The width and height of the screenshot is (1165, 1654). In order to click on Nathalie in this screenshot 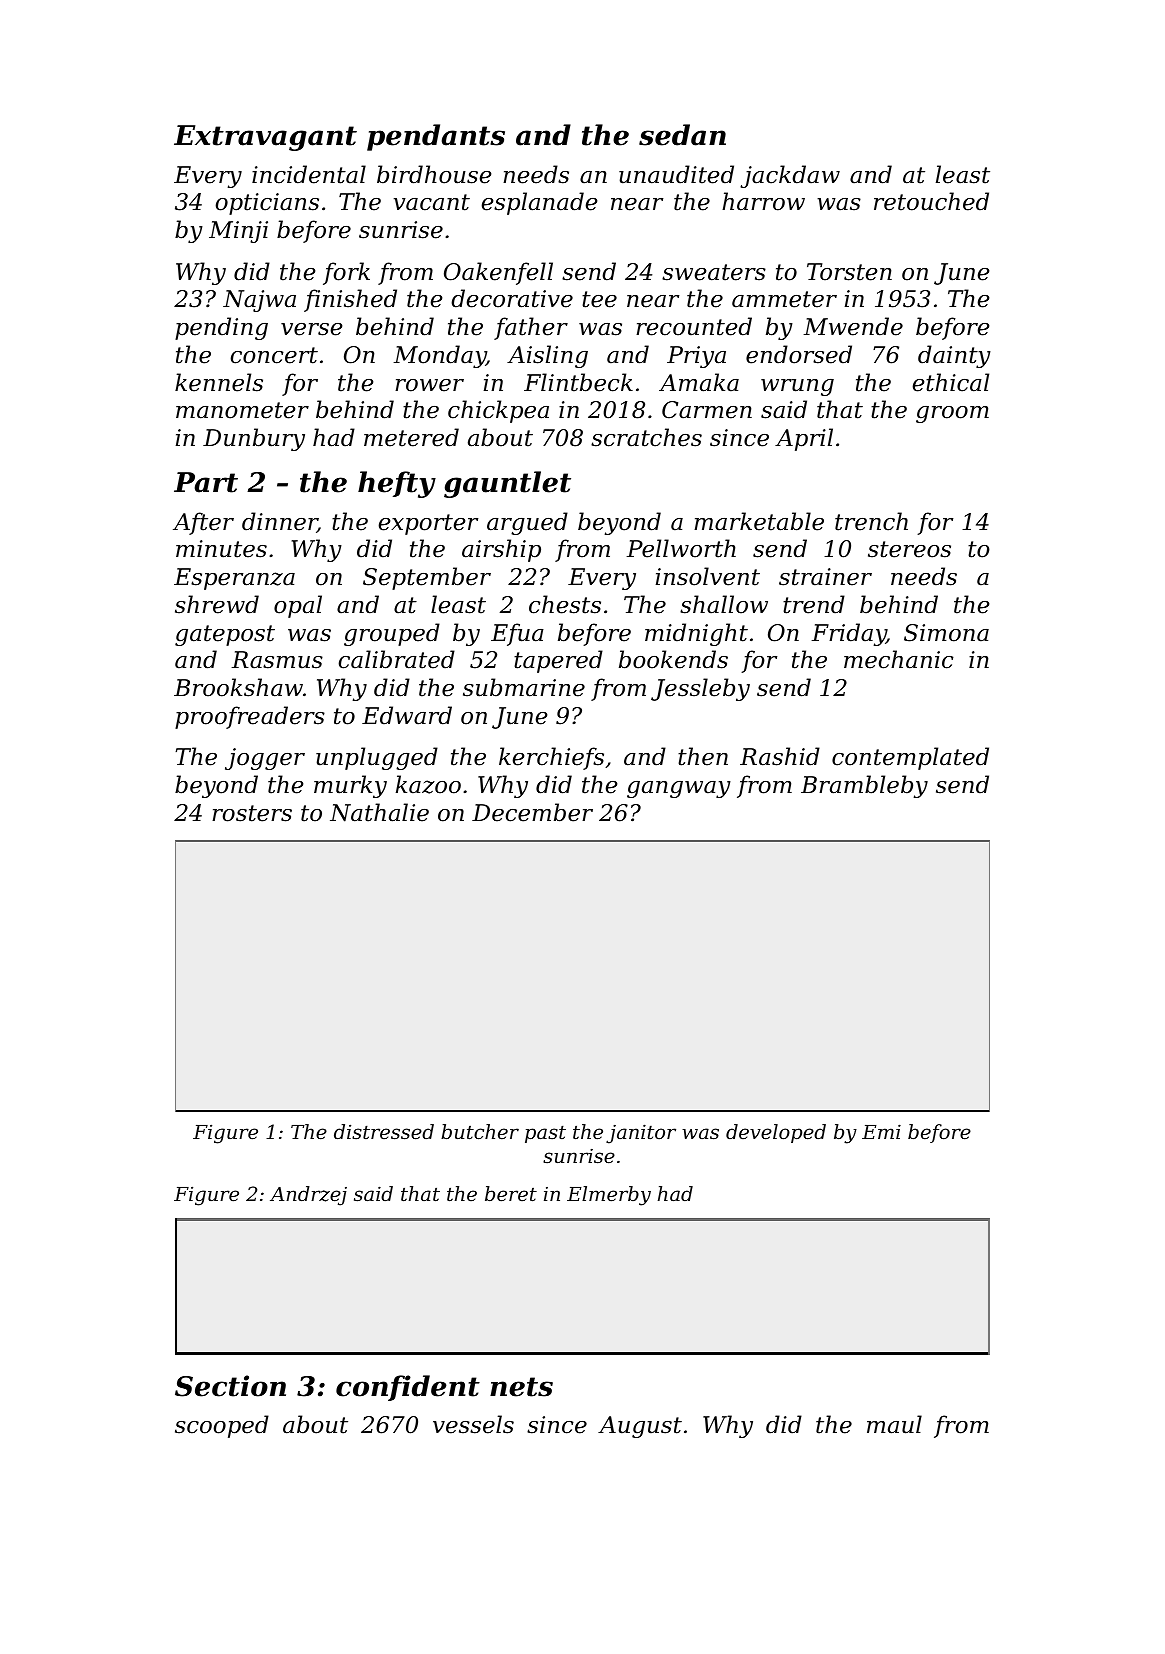, I will do `click(379, 812)`.
